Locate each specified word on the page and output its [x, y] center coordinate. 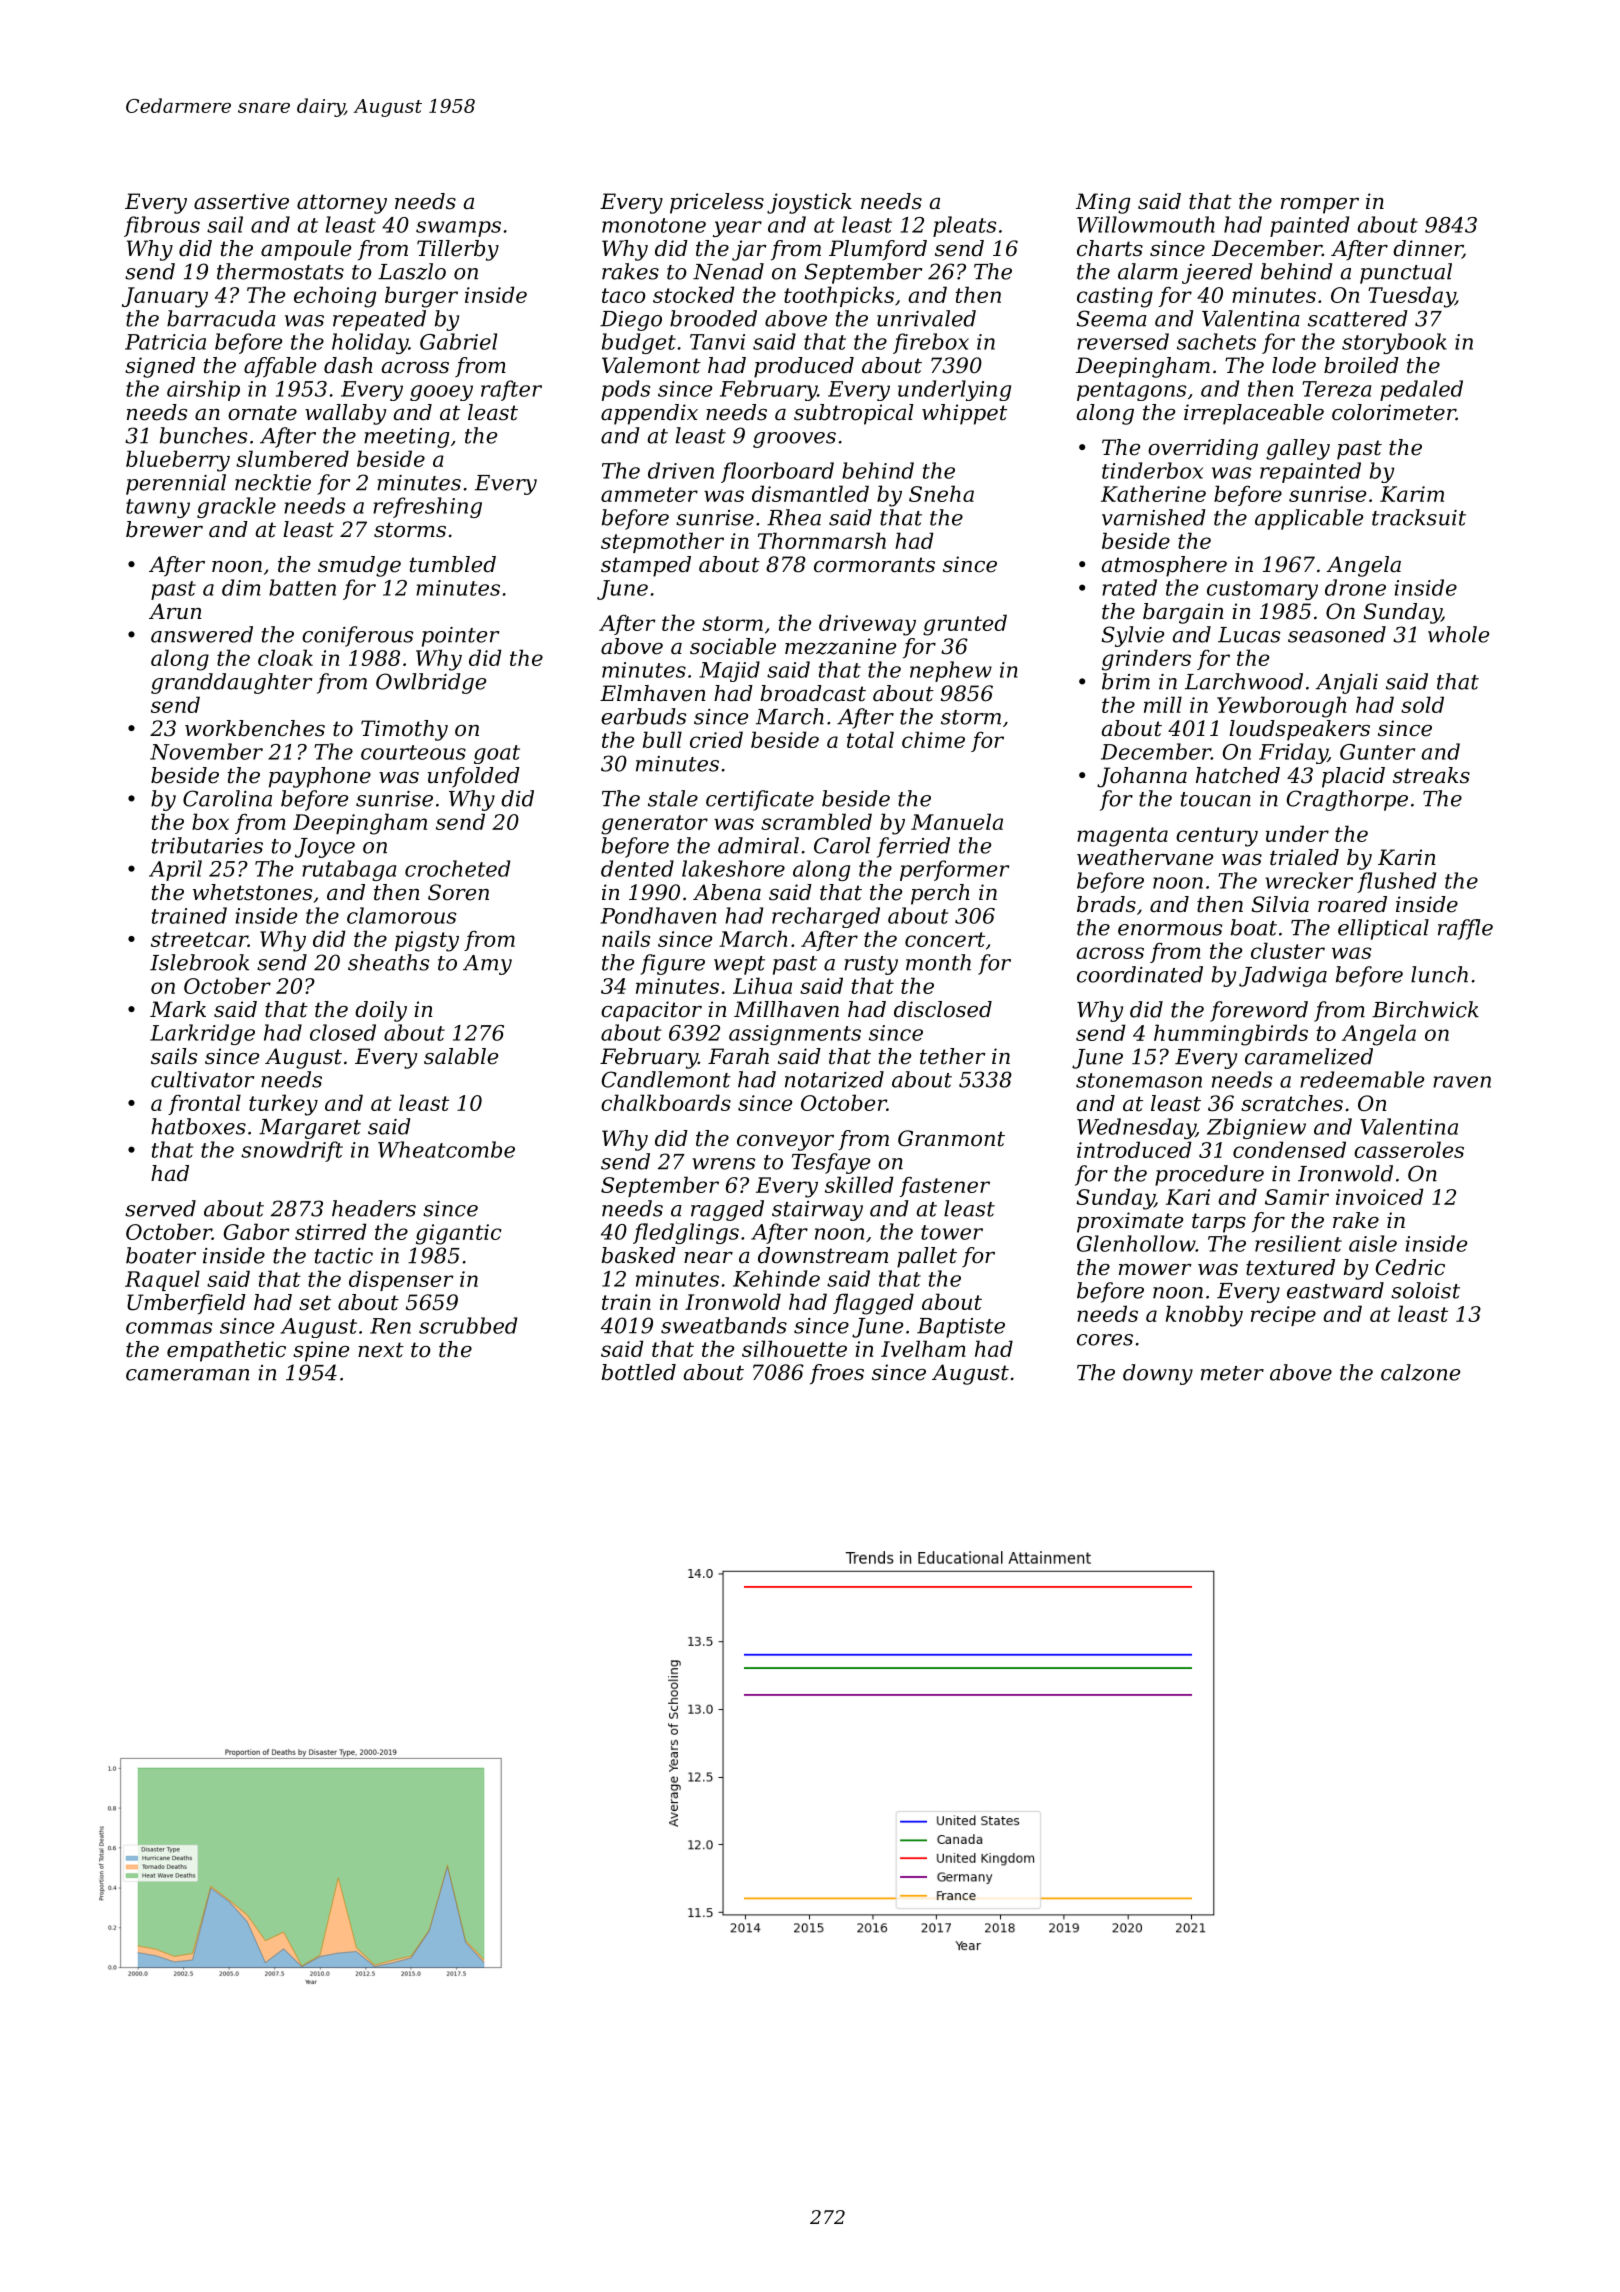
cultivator [202, 1079]
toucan [1216, 799]
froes [837, 1374]
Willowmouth [1146, 224]
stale [673, 798]
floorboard [777, 472]
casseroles [1409, 1149]
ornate [262, 413]
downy [1158, 1374]
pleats [965, 226]
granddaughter [231, 683]
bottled [639, 1372]
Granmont [951, 1138]
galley [1298, 449]
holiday [370, 343]
